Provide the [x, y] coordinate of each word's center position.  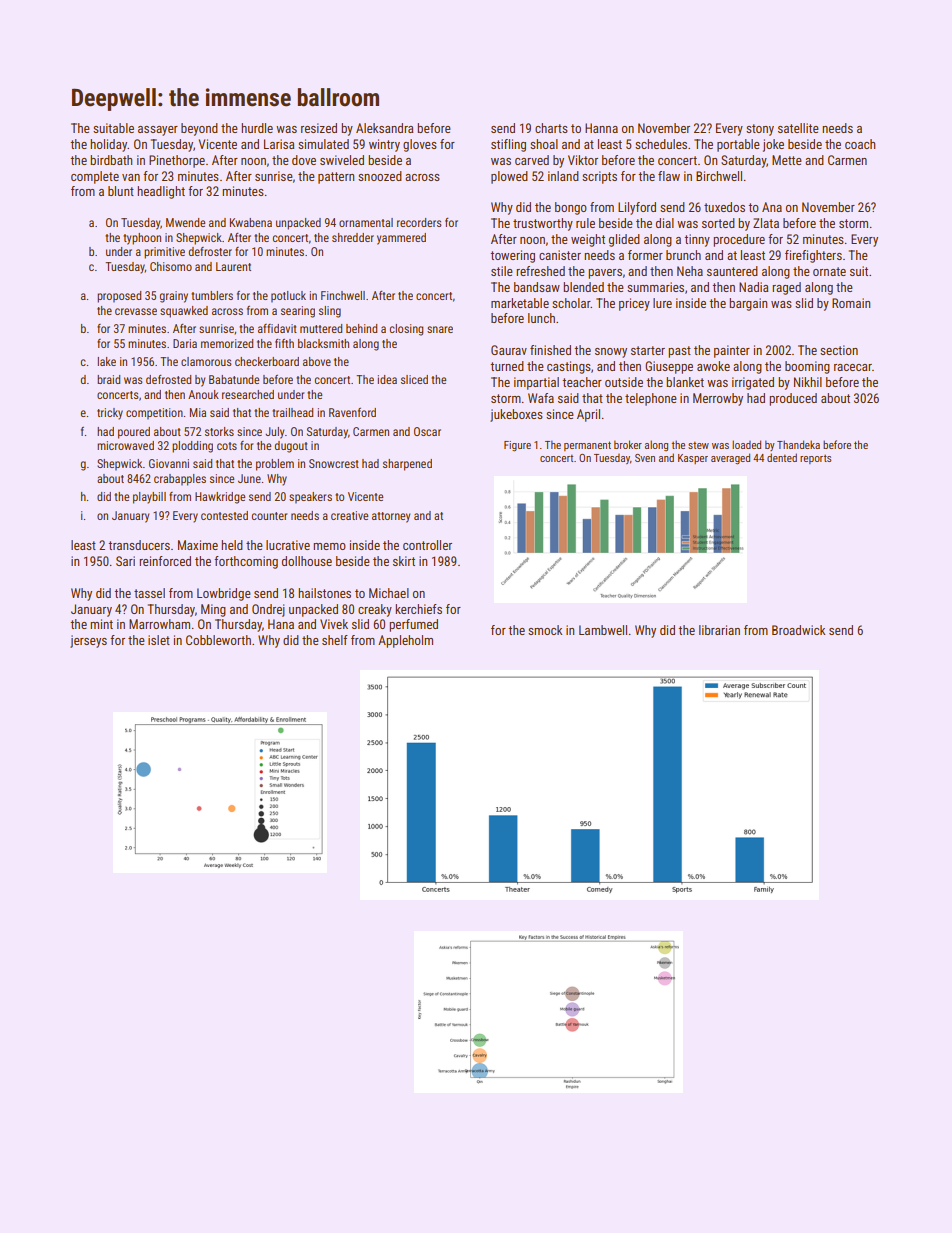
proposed [119, 297]
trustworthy [543, 224]
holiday [109, 145]
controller [427, 545]
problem [275, 465]
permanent [587, 446]
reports [815, 459]
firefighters [813, 256]
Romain [851, 303]
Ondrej [268, 610]
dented [782, 457]
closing [406, 330]
